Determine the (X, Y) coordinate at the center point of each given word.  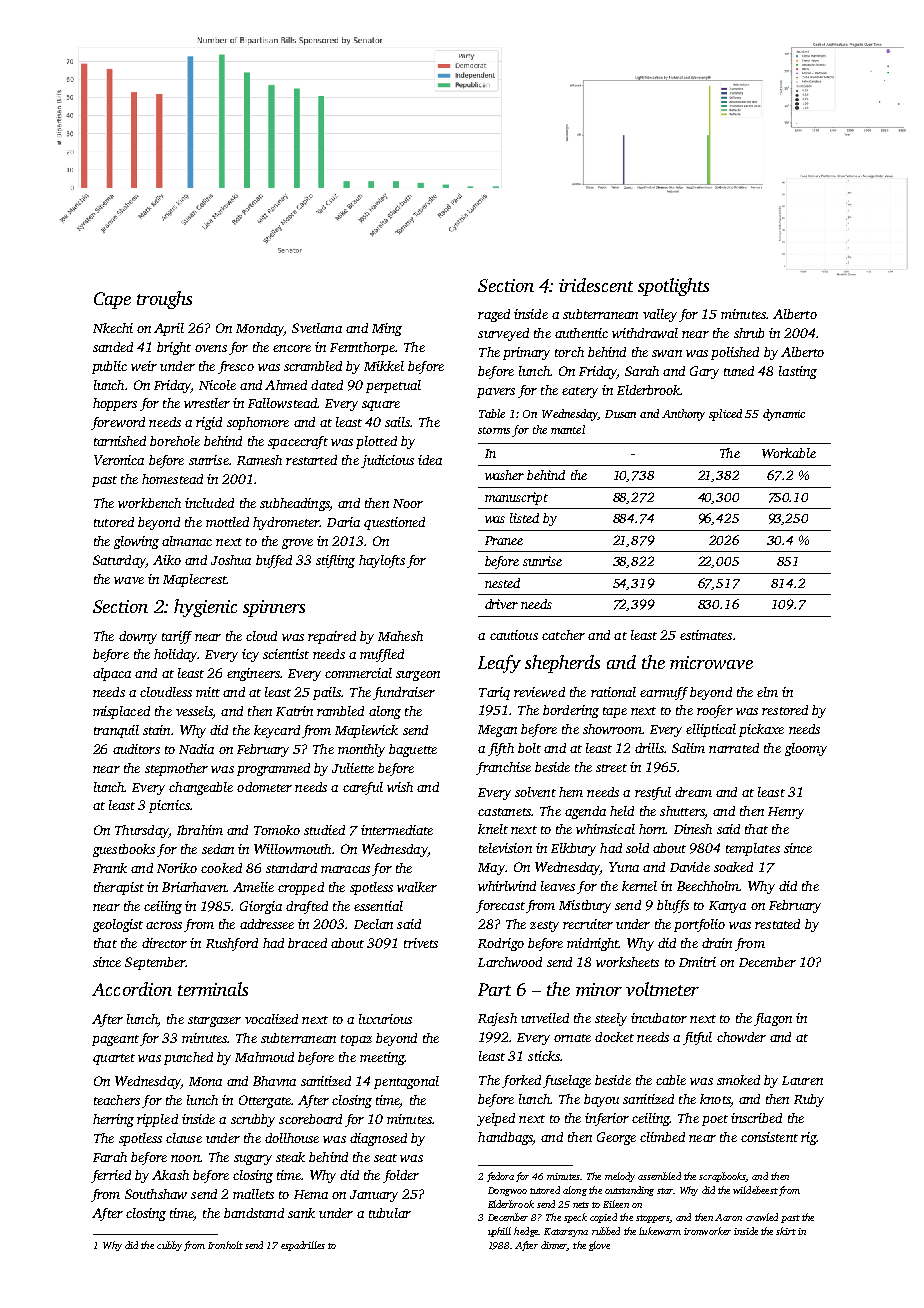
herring (113, 1120)
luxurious (385, 1019)
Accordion (132, 989)
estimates (706, 635)
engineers (253, 674)
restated (777, 924)
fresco (236, 367)
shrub (749, 333)
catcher (563, 635)
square (381, 406)
